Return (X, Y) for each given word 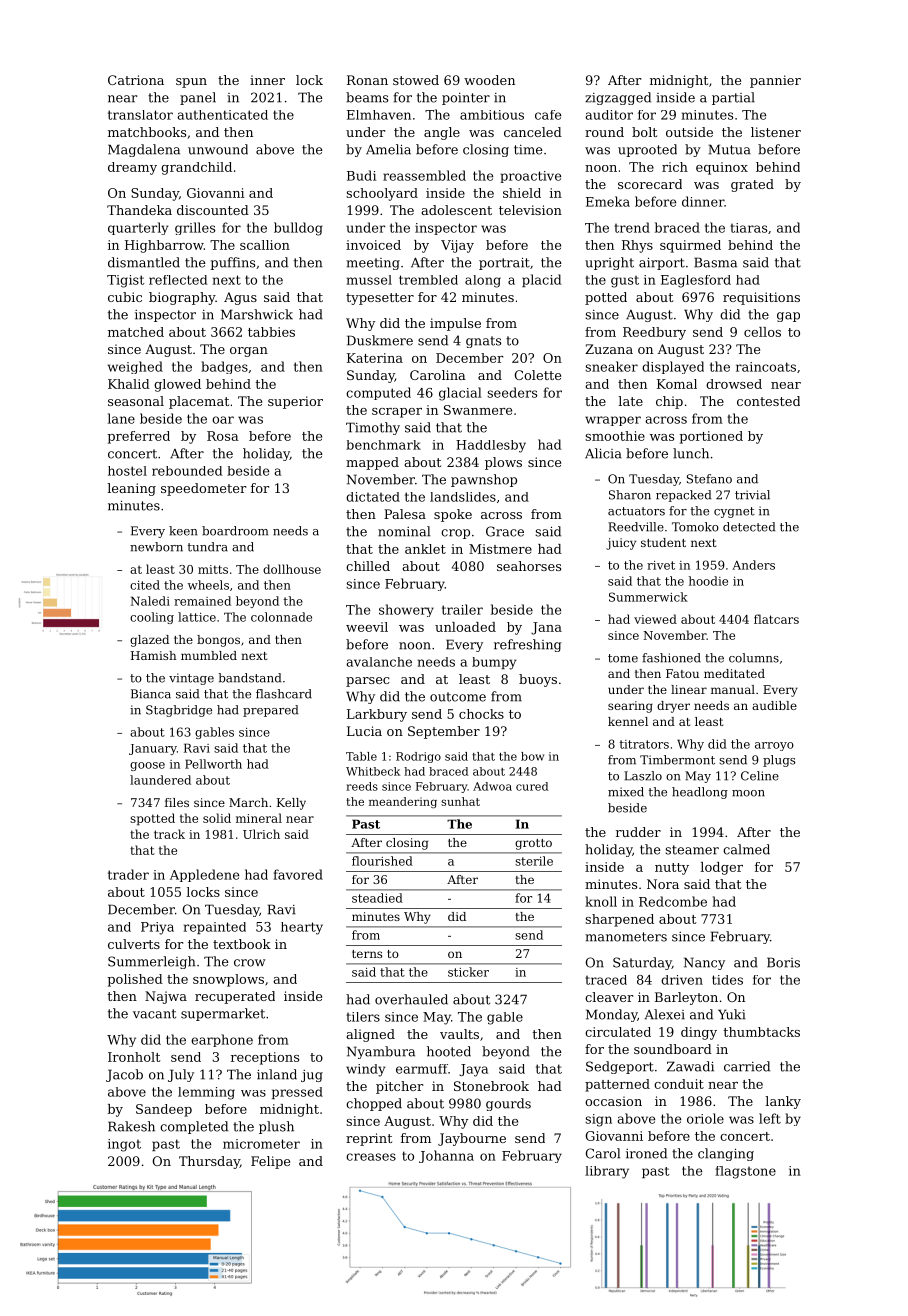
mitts (213, 569)
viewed (655, 619)
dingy (699, 1033)
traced (606, 980)
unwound (218, 149)
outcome (458, 697)
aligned (370, 1035)
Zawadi (690, 1066)
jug (312, 1076)
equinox (722, 168)
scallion (265, 245)
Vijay (457, 246)
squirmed (690, 246)
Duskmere (380, 340)
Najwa (166, 997)
